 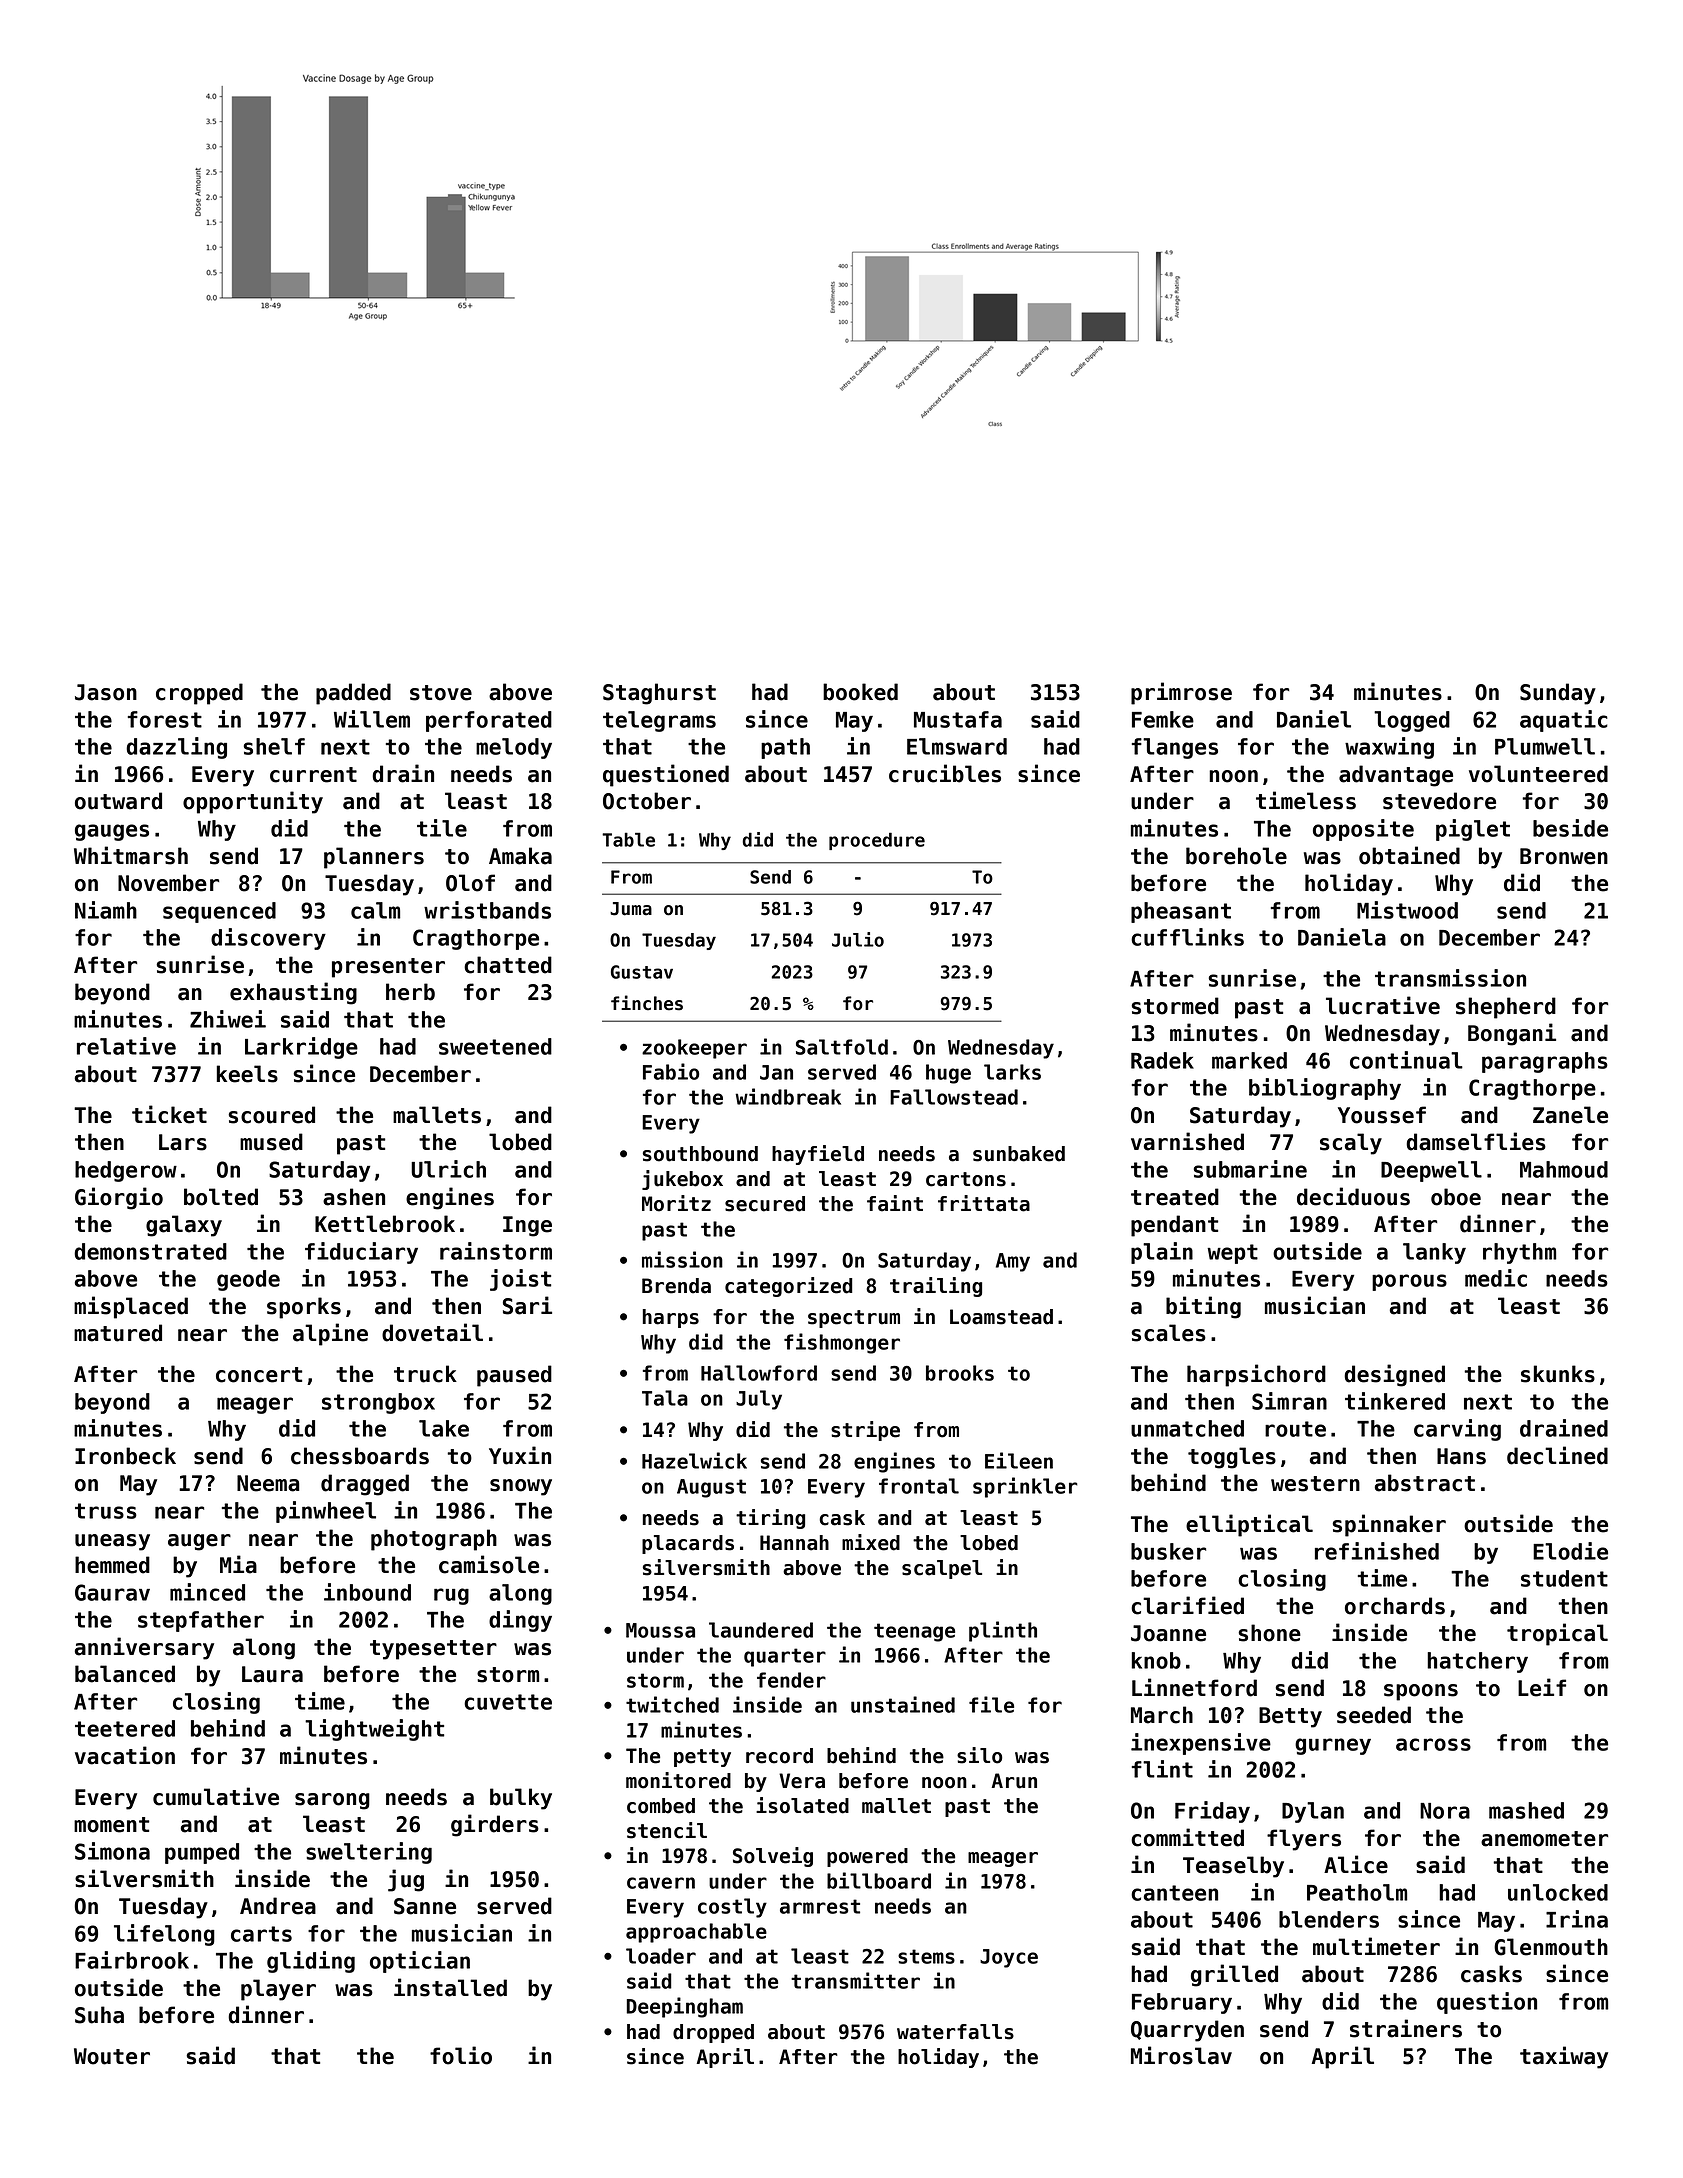 I want to click on brooks, so click(x=960, y=1373).
